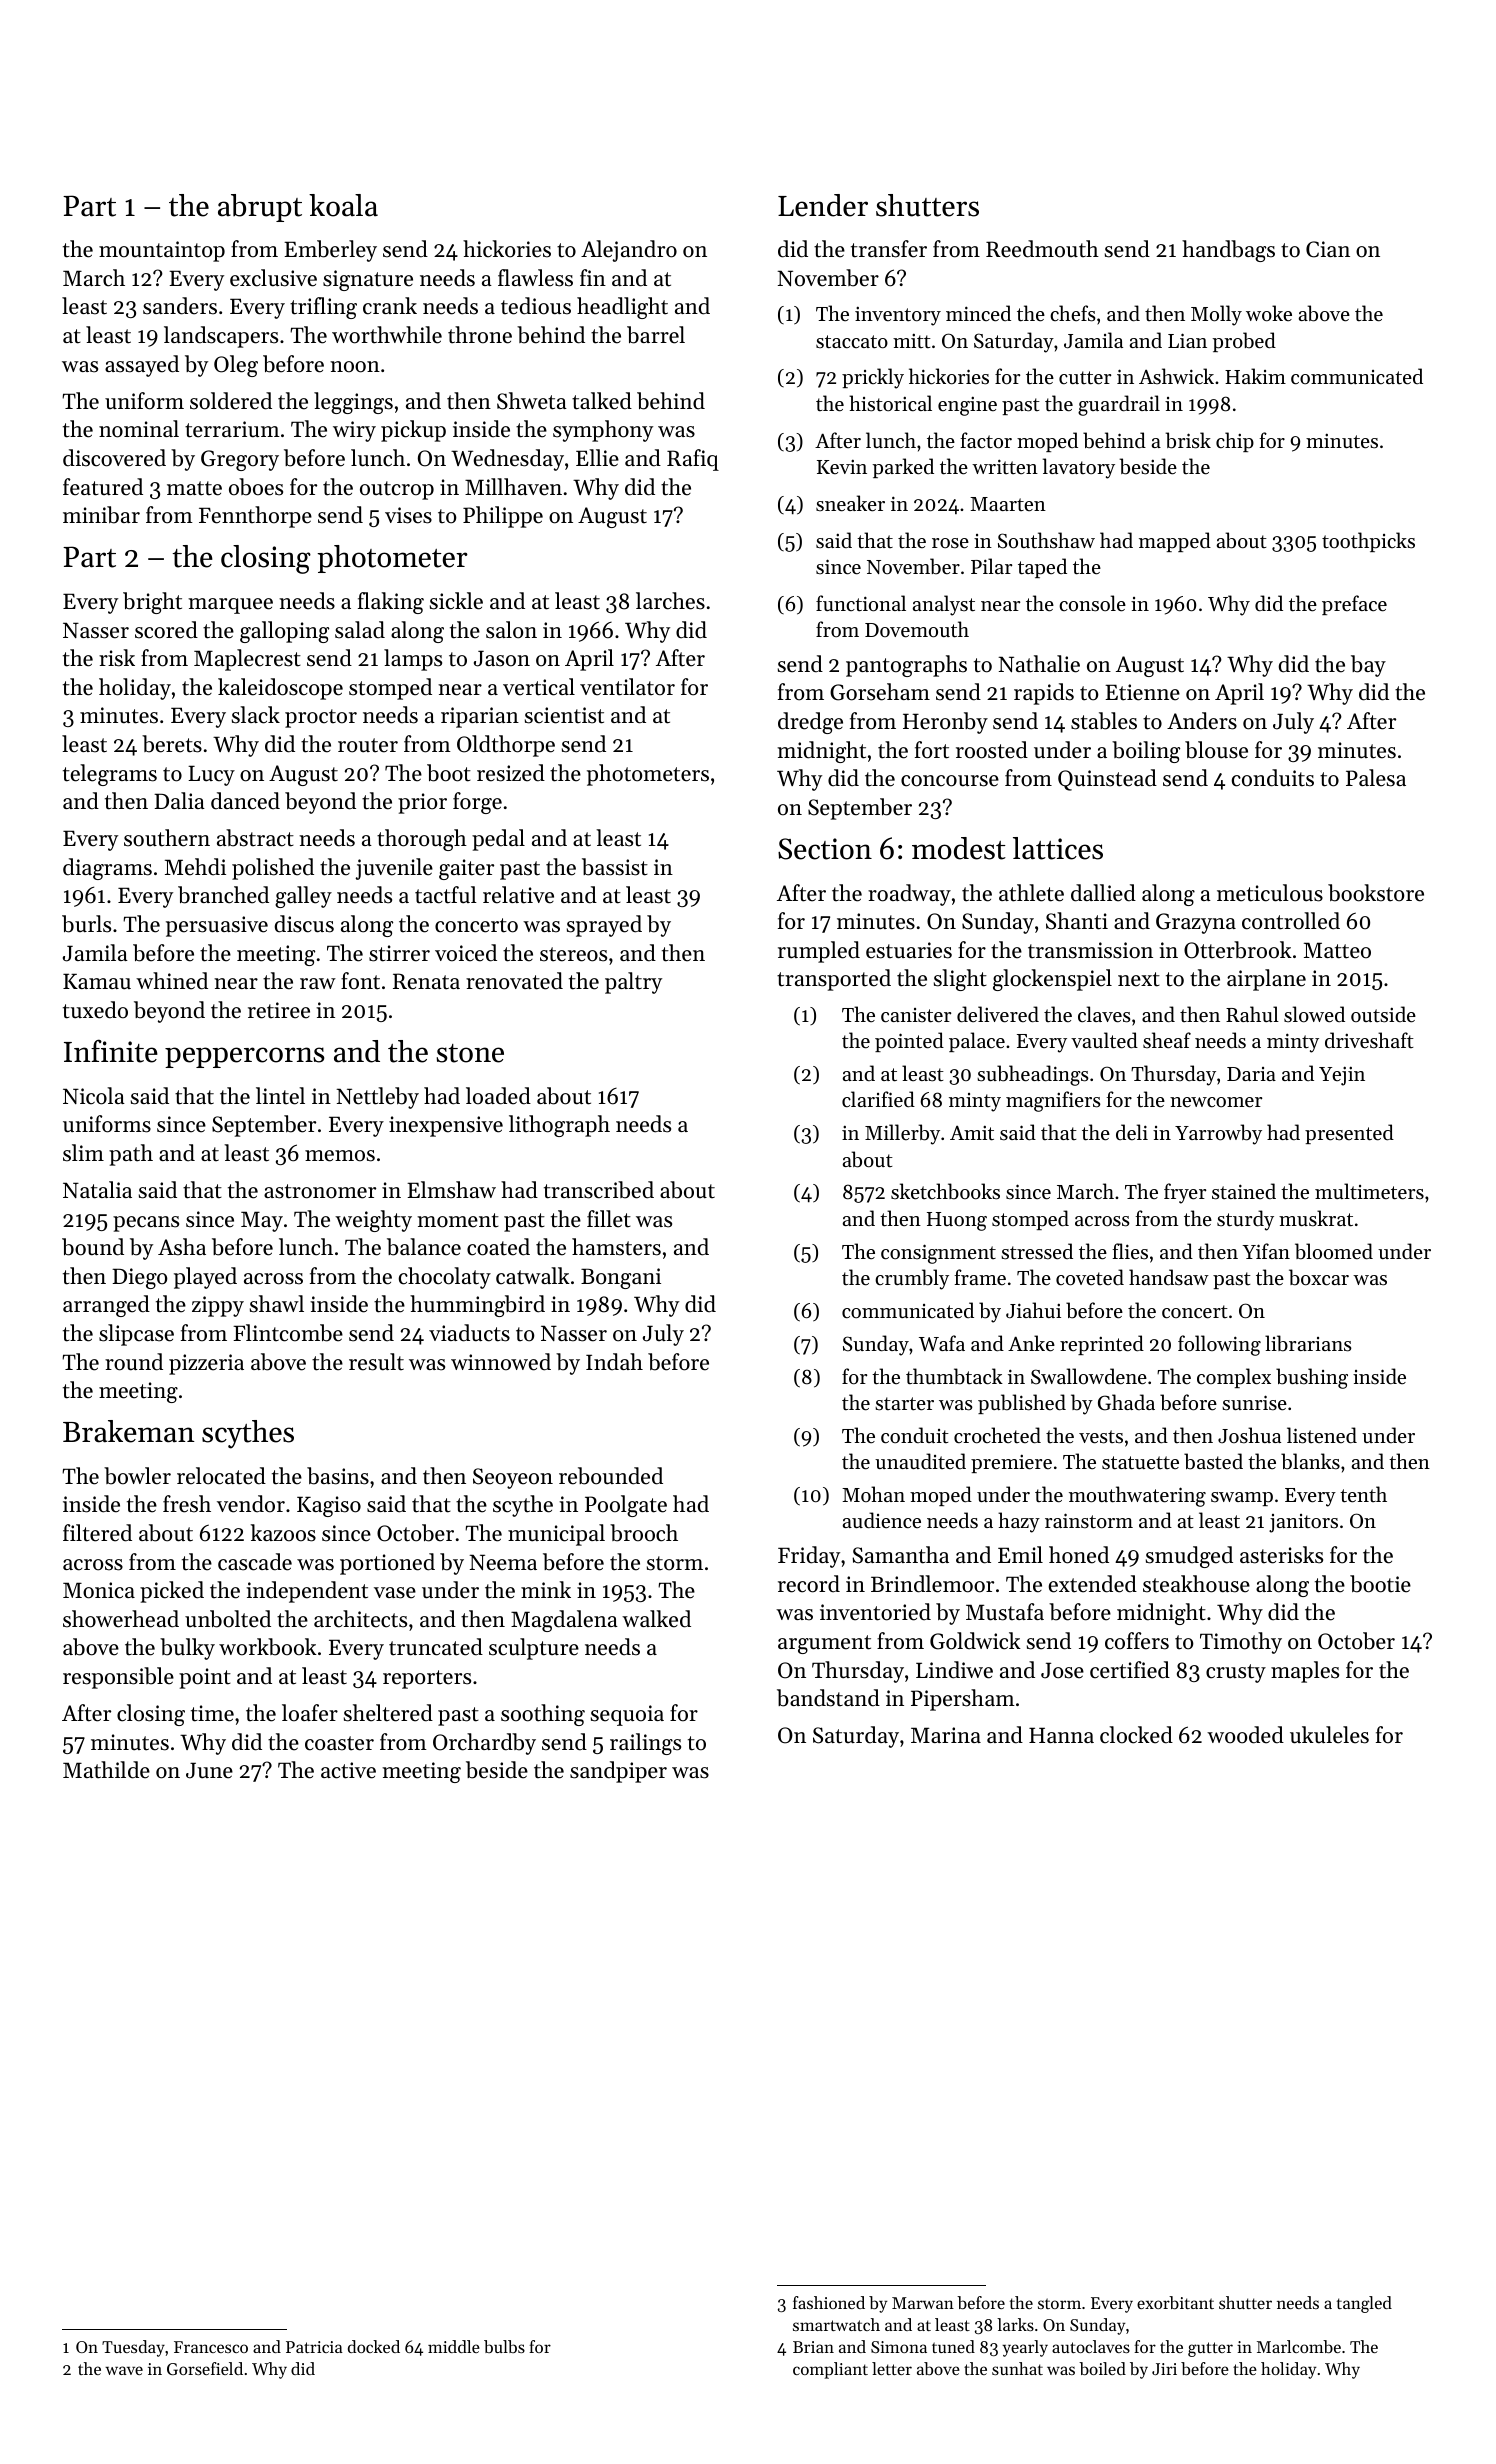 This screenshot has height=2464, width=1496. What do you see at coordinates (217, 926) in the screenshot?
I see `persuasive` at bounding box center [217, 926].
